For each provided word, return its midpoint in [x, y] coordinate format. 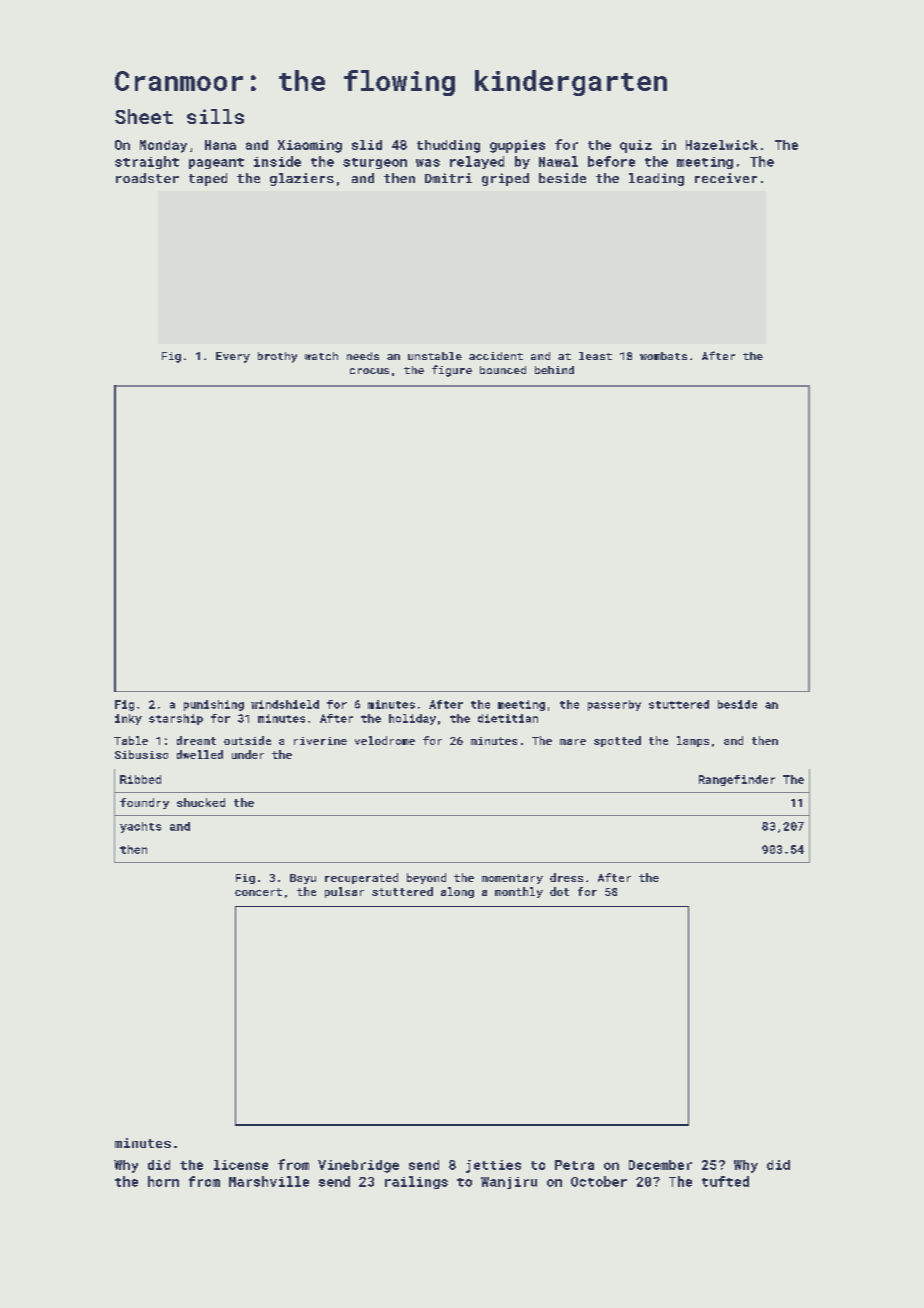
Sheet [144, 116]
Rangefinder [737, 780]
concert [258, 892]
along [457, 892]
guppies [517, 146]
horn [163, 1181]
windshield [285, 704]
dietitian [508, 718]
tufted [725, 1181]
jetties [493, 1166]
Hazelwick [722, 145]
